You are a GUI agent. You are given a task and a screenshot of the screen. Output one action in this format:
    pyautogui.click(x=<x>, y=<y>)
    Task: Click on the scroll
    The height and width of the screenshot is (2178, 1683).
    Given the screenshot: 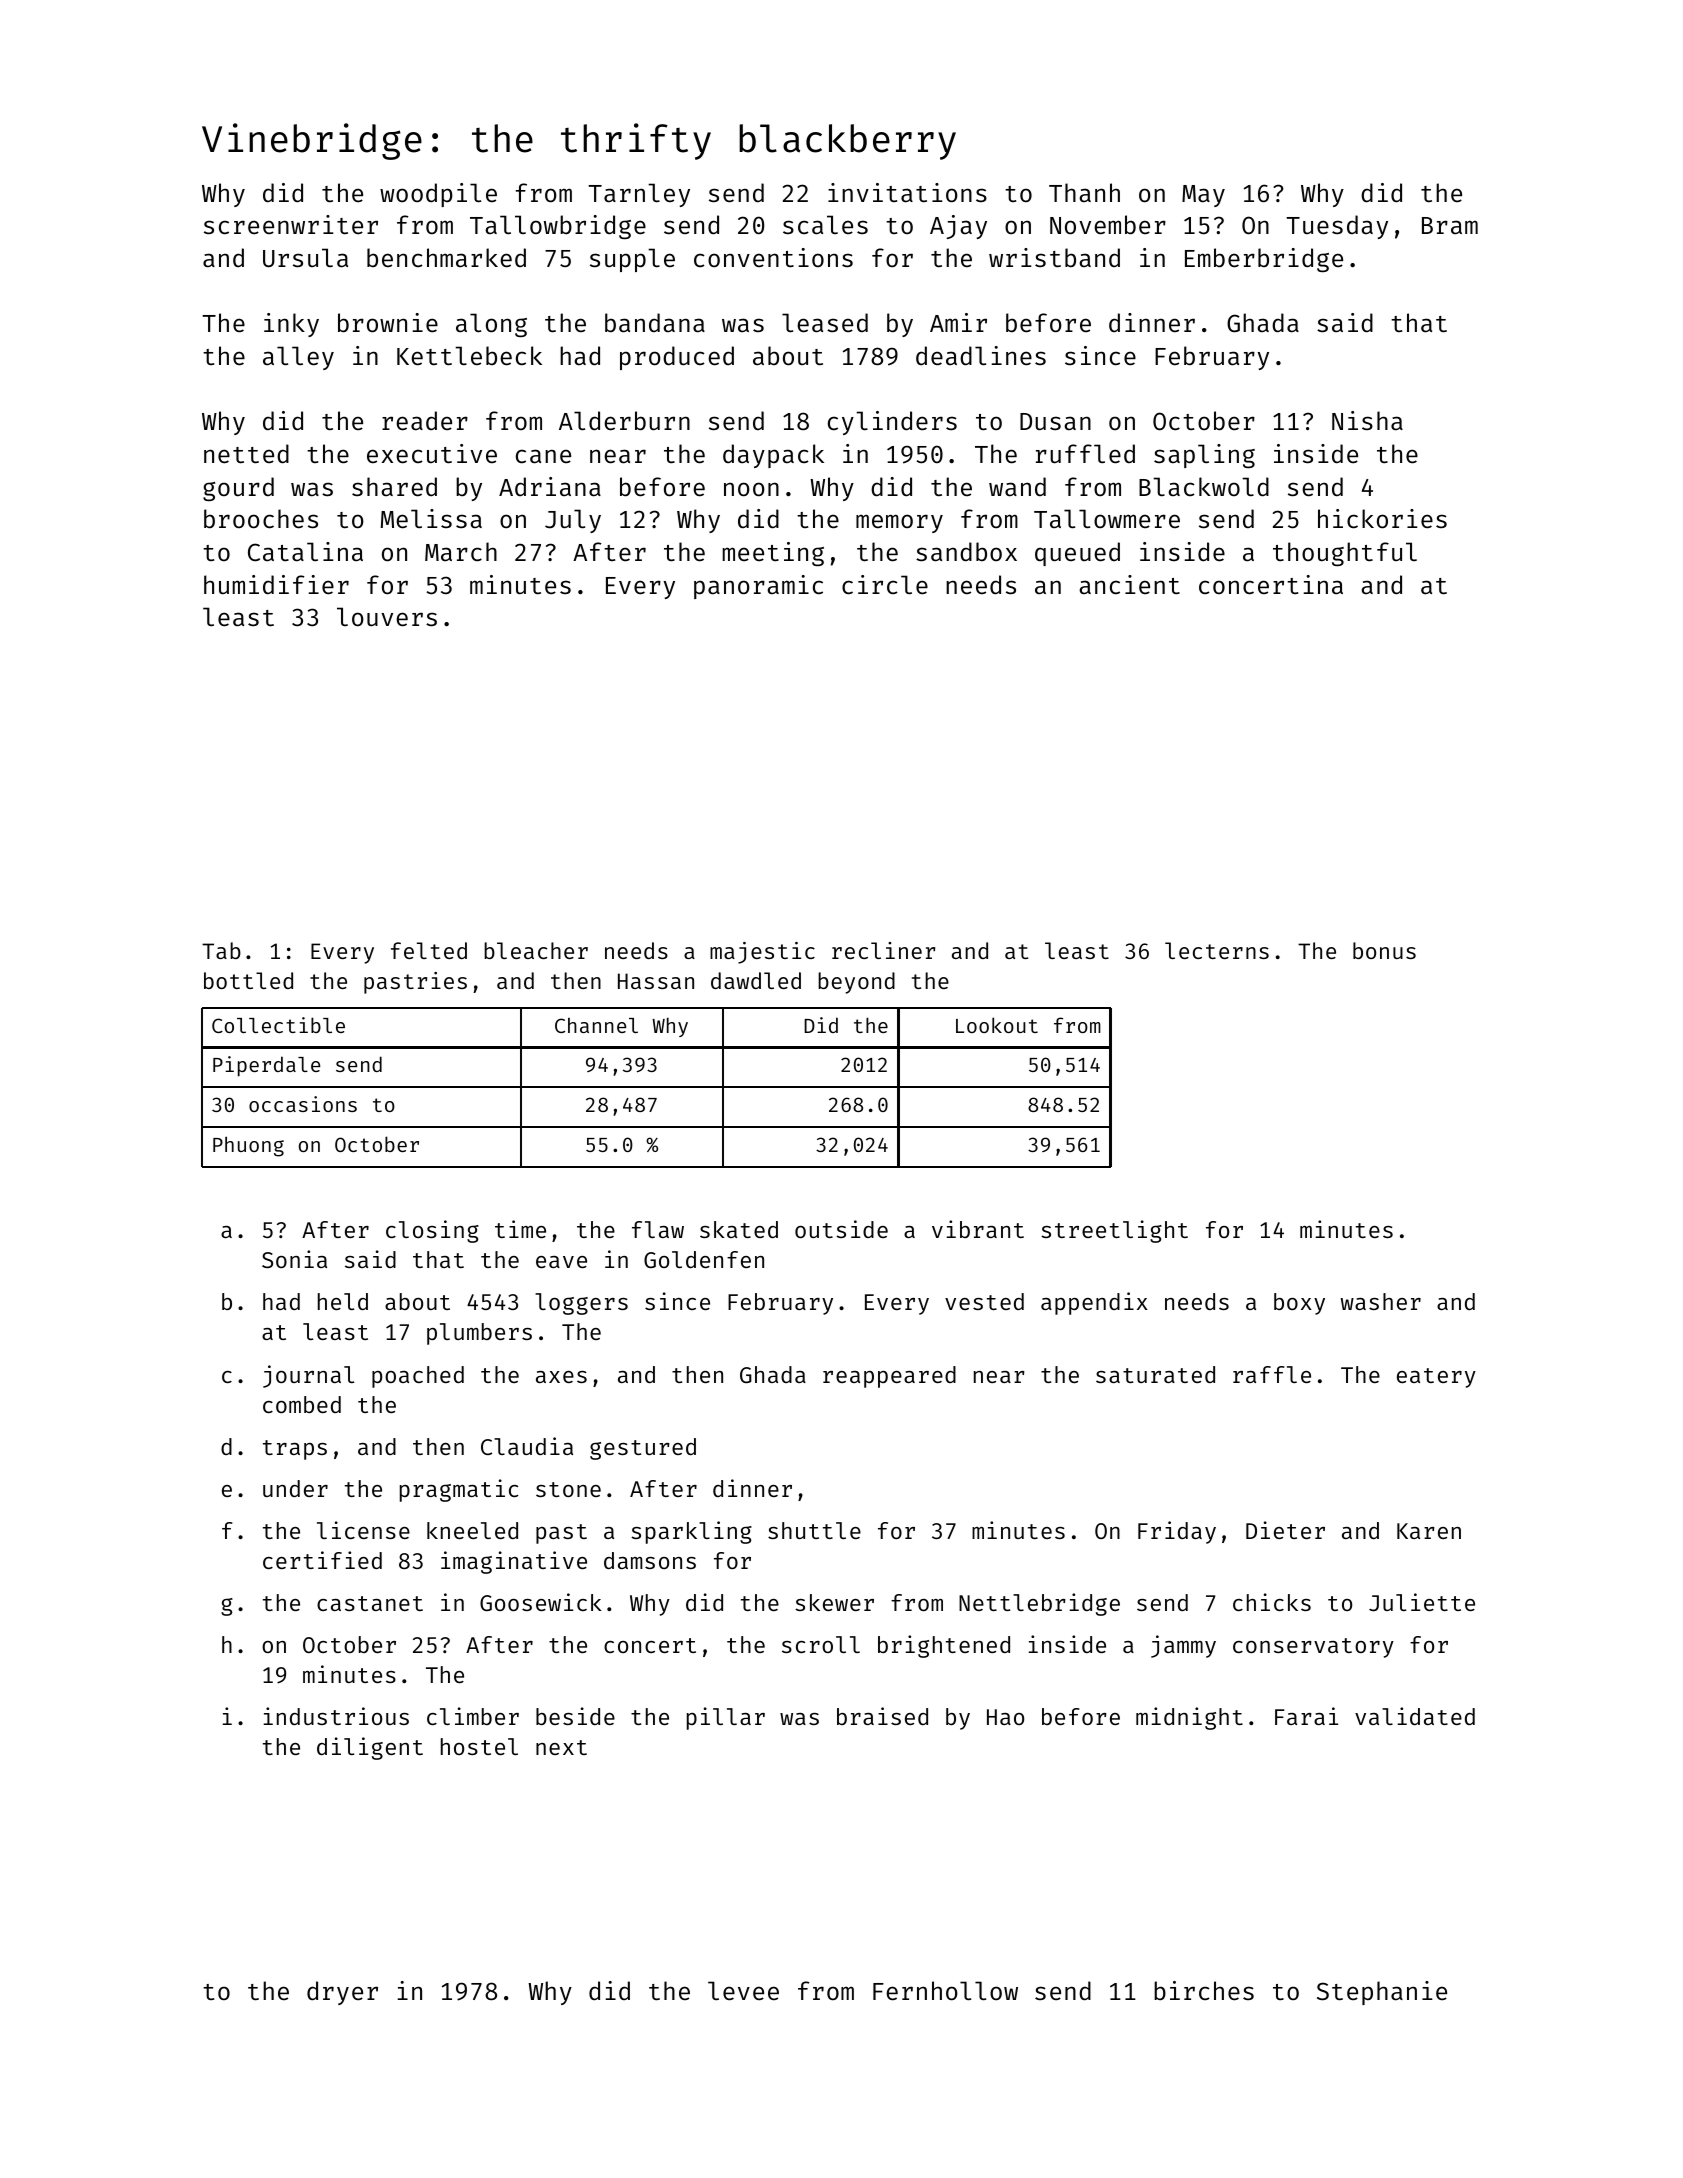 What is the action you would take?
    pyautogui.click(x=821, y=1644)
